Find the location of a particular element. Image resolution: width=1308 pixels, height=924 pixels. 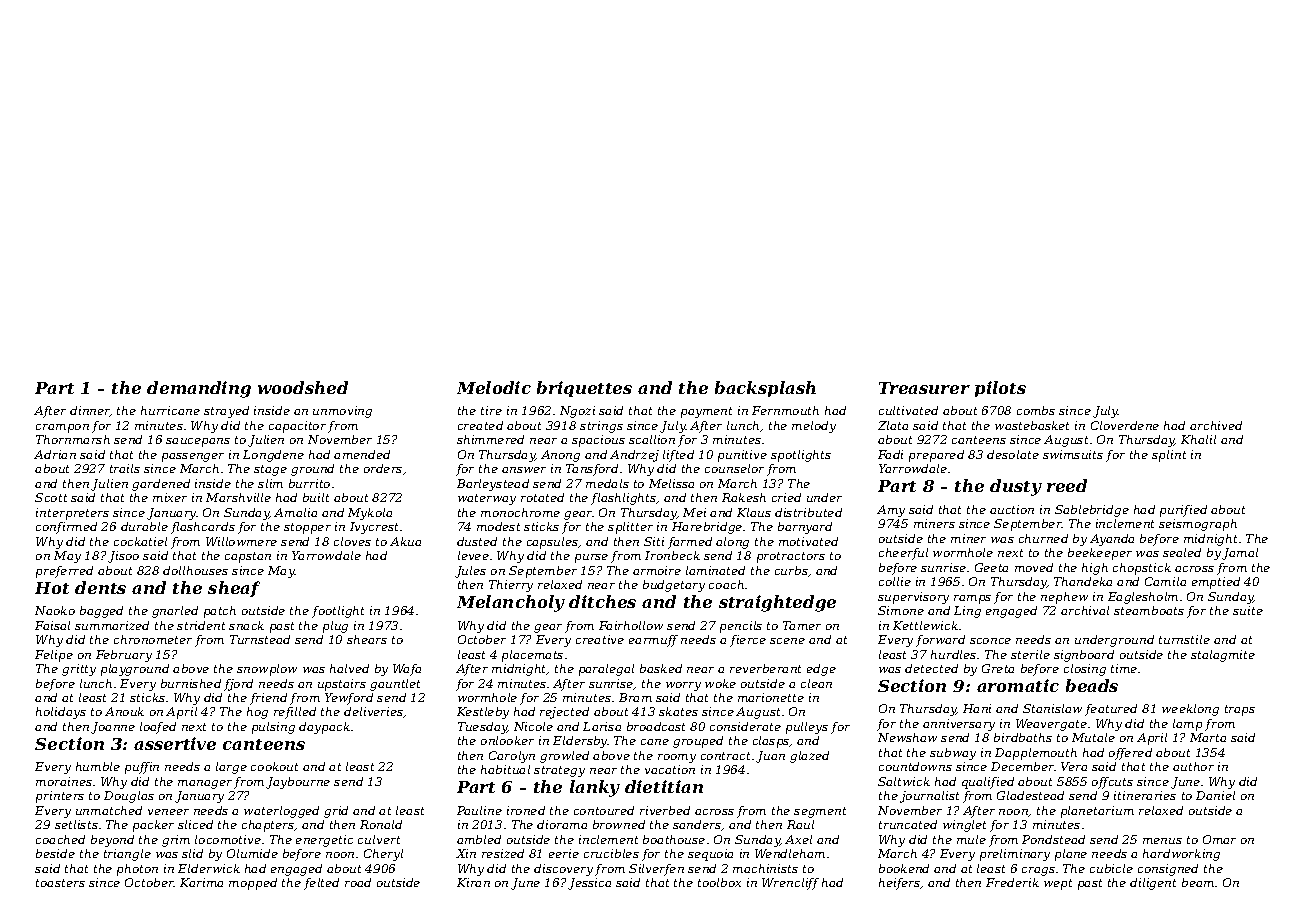

stopper is located at coordinates (307, 528).
